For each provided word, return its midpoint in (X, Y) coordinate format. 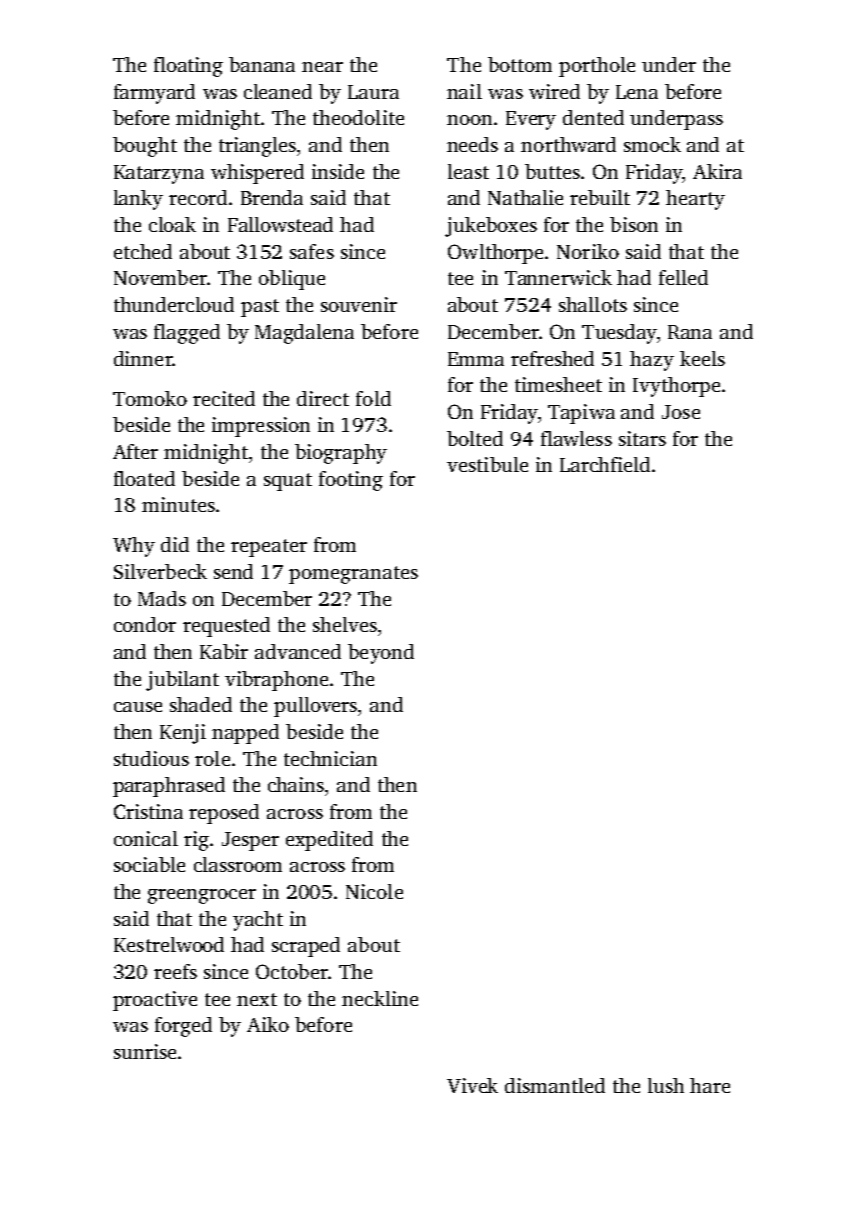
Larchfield (605, 464)
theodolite (358, 117)
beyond (381, 654)
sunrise (145, 1051)
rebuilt (600, 197)
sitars (642, 438)
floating (188, 67)
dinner (143, 358)
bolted (475, 438)
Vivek (472, 1085)
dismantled (555, 1085)
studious (151, 758)
